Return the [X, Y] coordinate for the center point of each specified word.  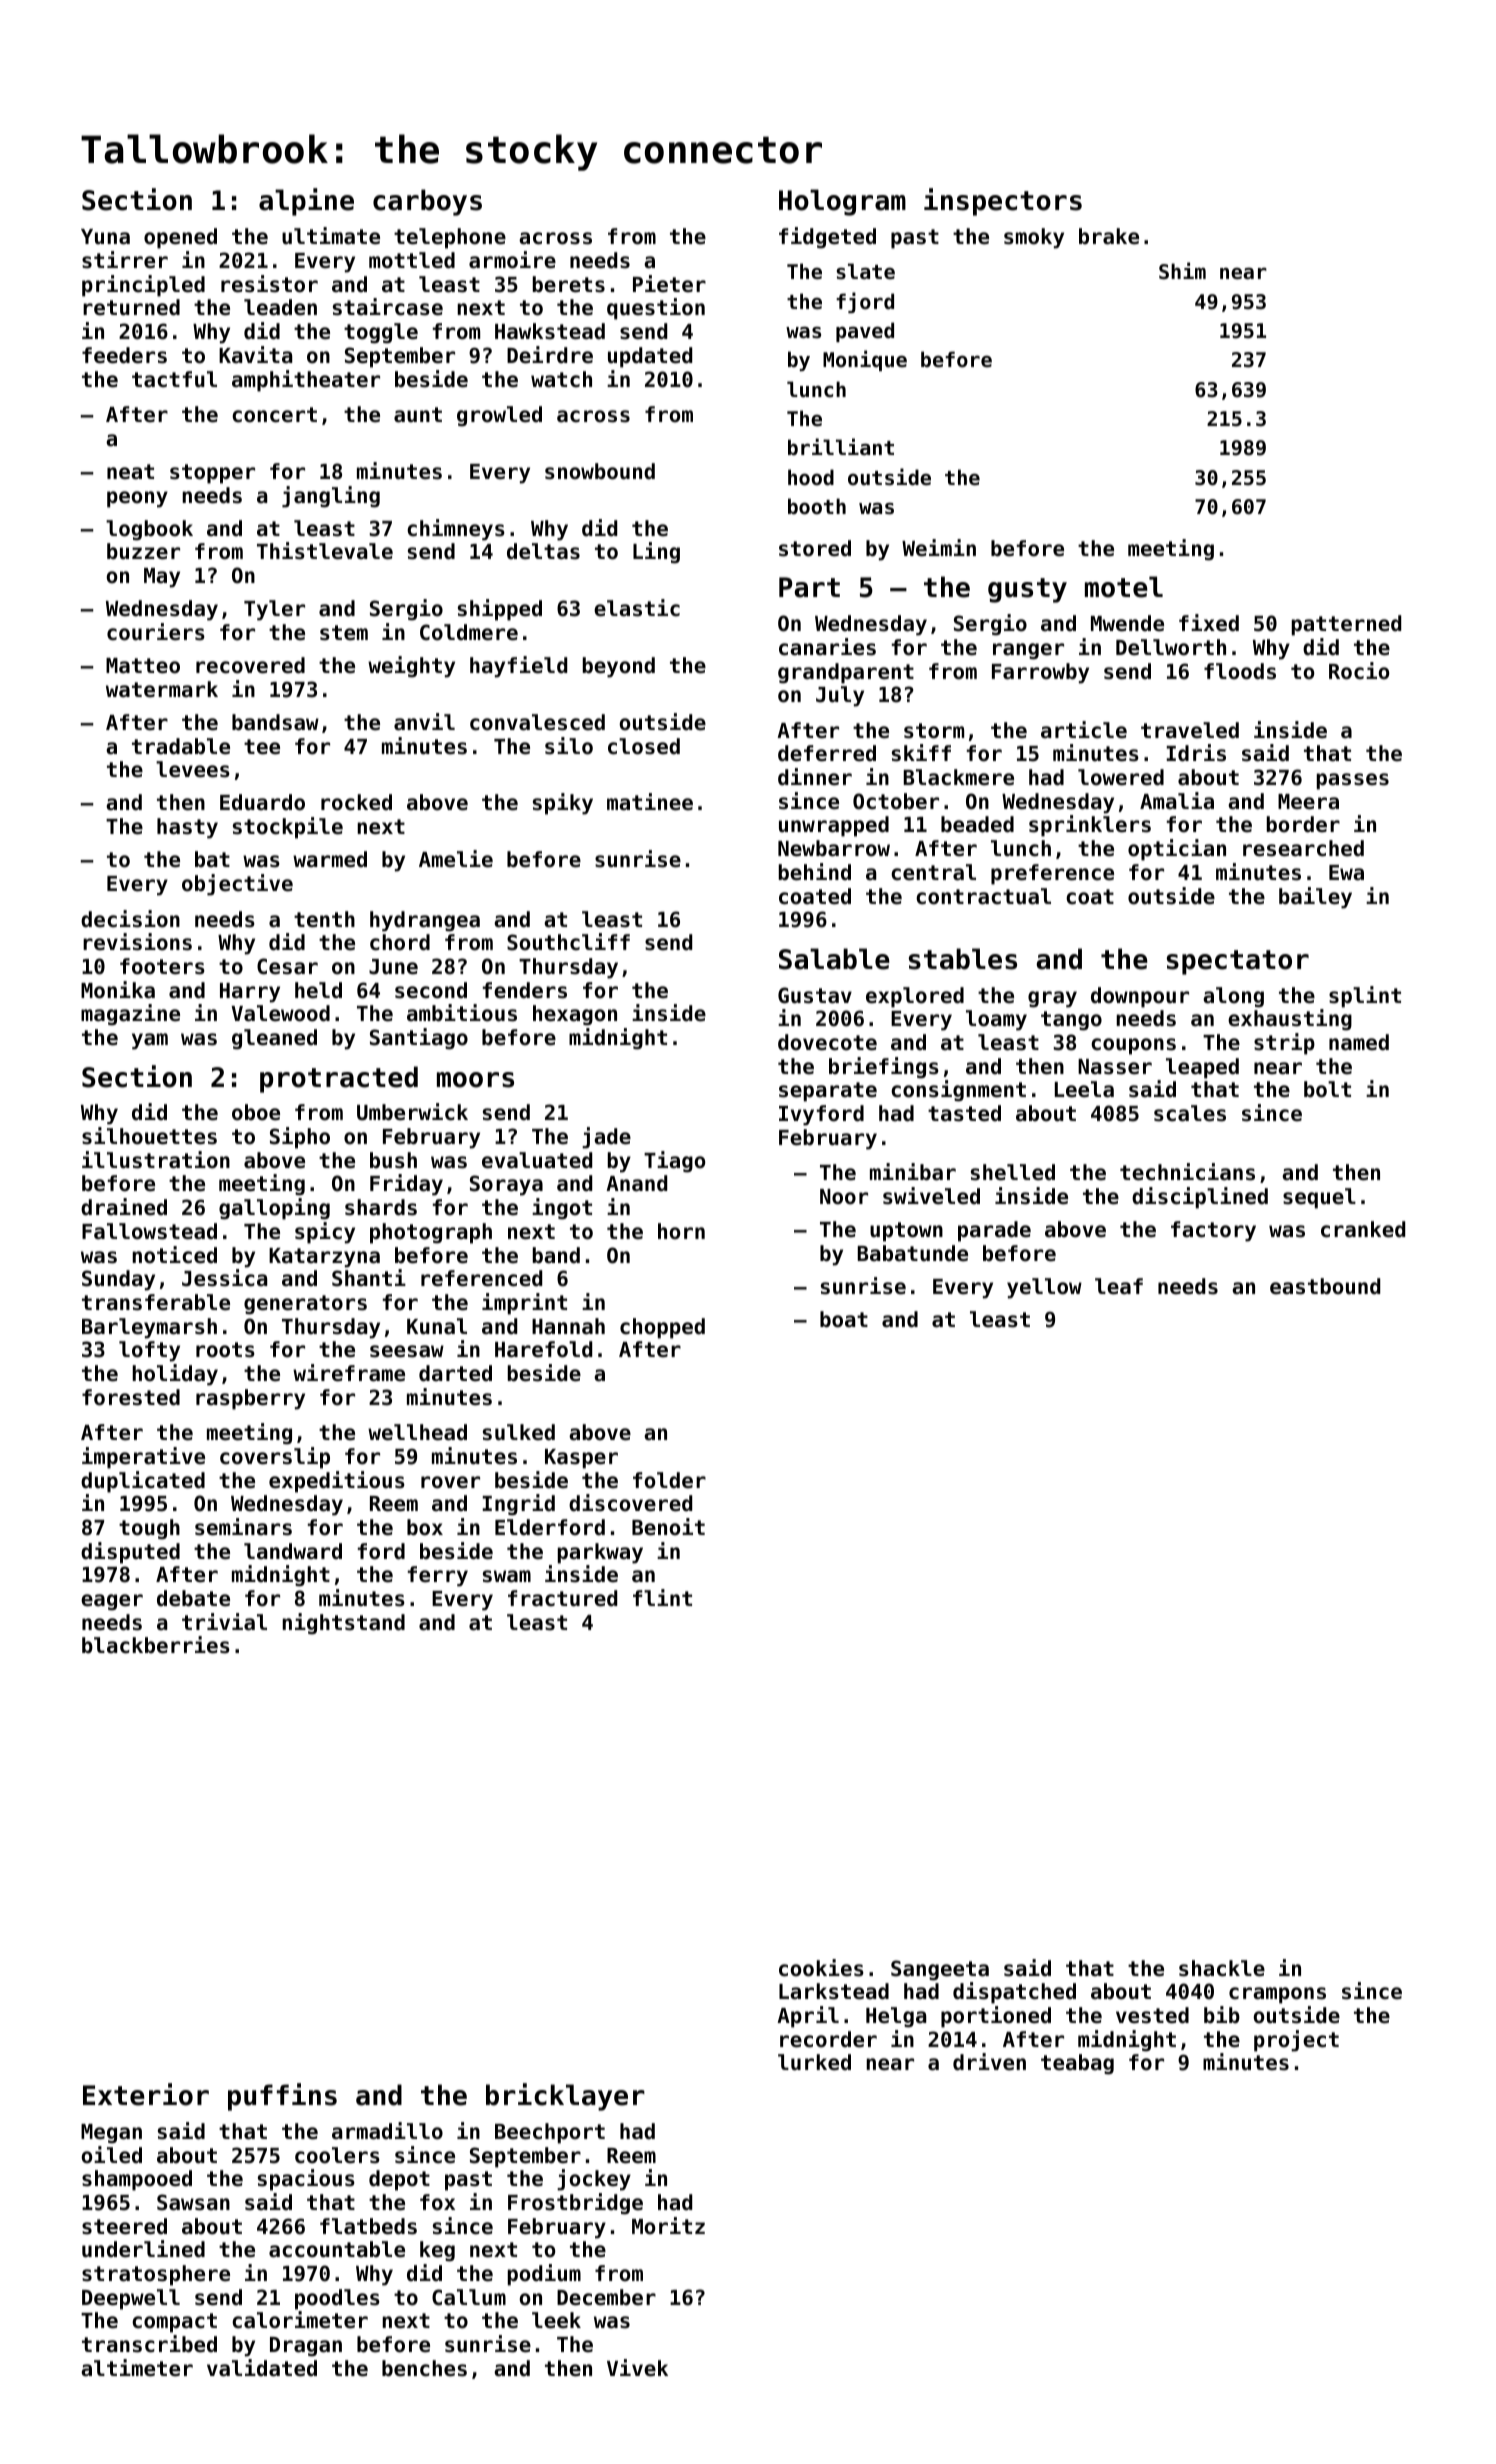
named [1359, 1042]
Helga [896, 2017]
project [1296, 2041]
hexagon [575, 1015]
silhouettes [149, 1136]
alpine [306, 202]
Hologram [842, 202]
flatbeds [368, 2226]
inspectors [1003, 202]
